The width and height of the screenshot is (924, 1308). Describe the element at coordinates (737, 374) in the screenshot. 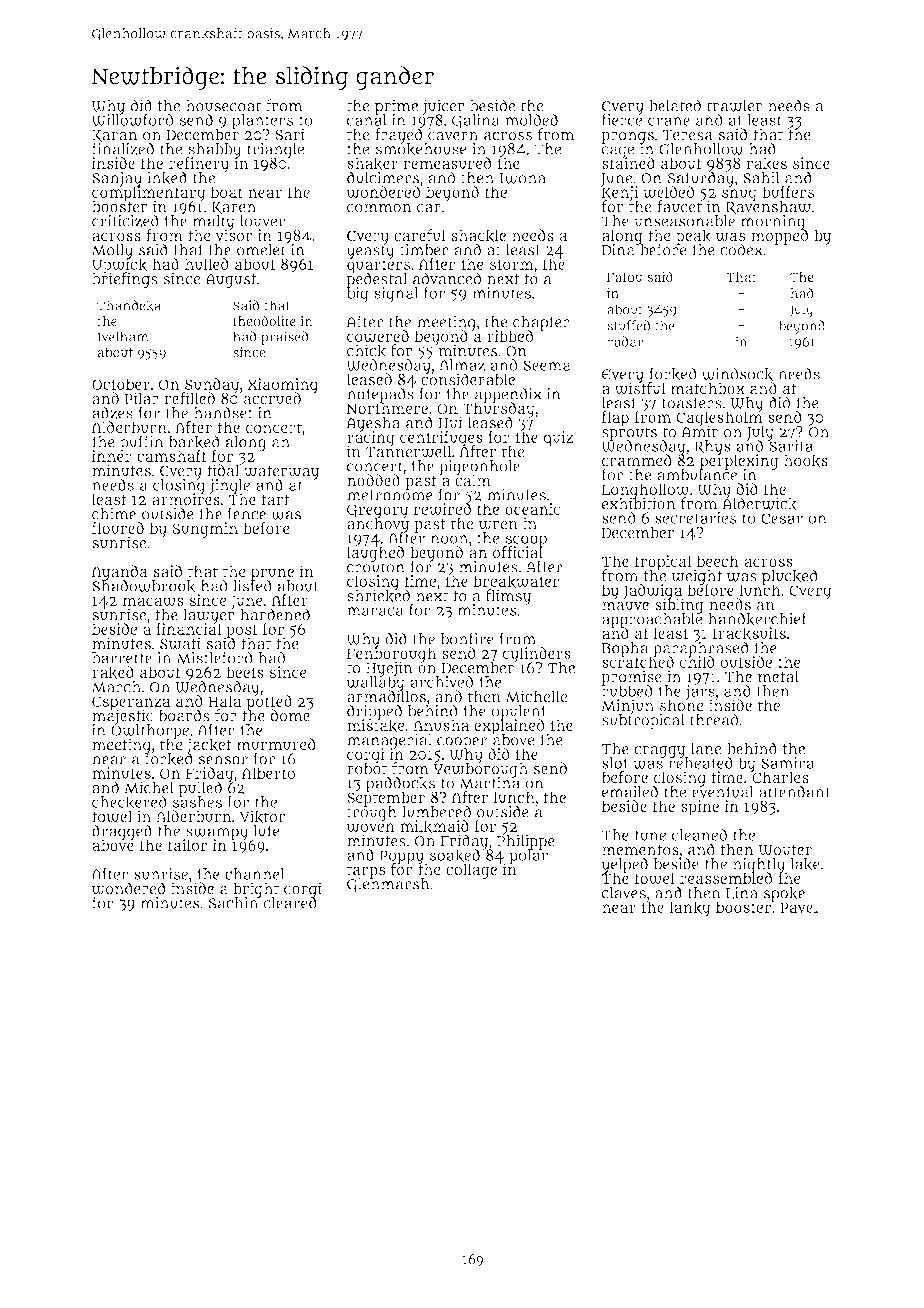

I see `windsock` at that location.
